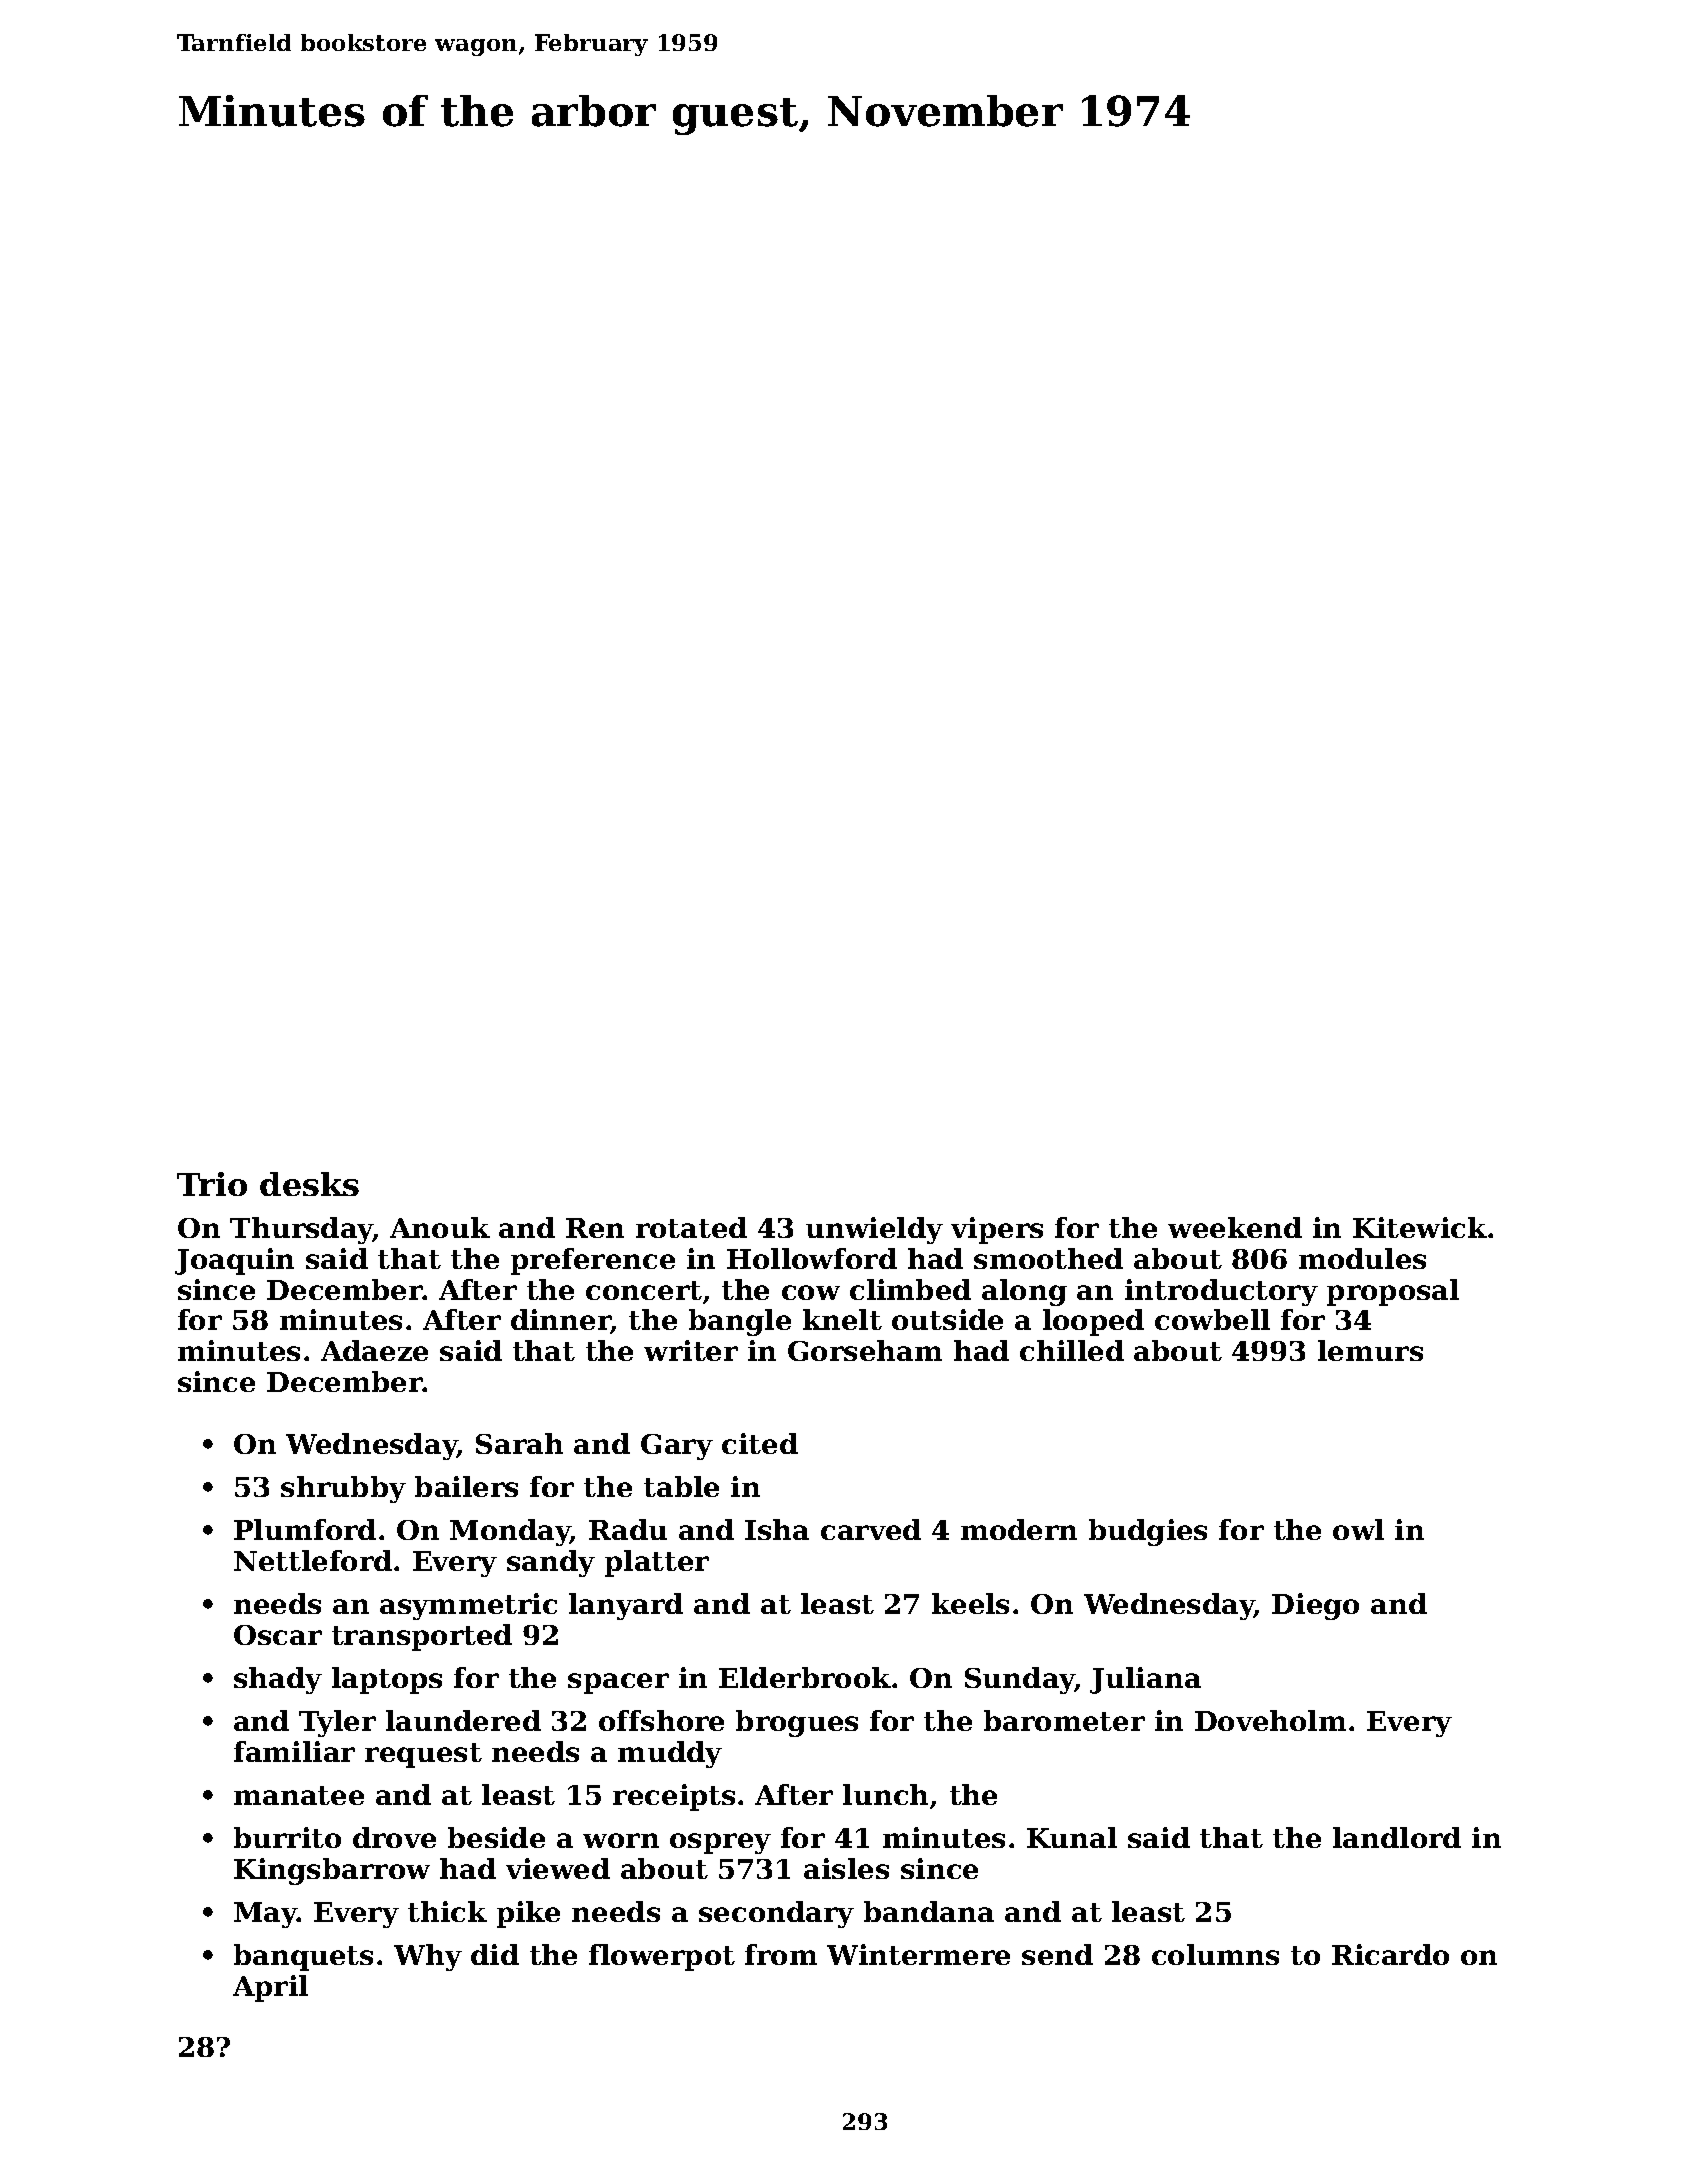  Describe the element at coordinates (270, 1988) in the screenshot. I see `April` at that location.
